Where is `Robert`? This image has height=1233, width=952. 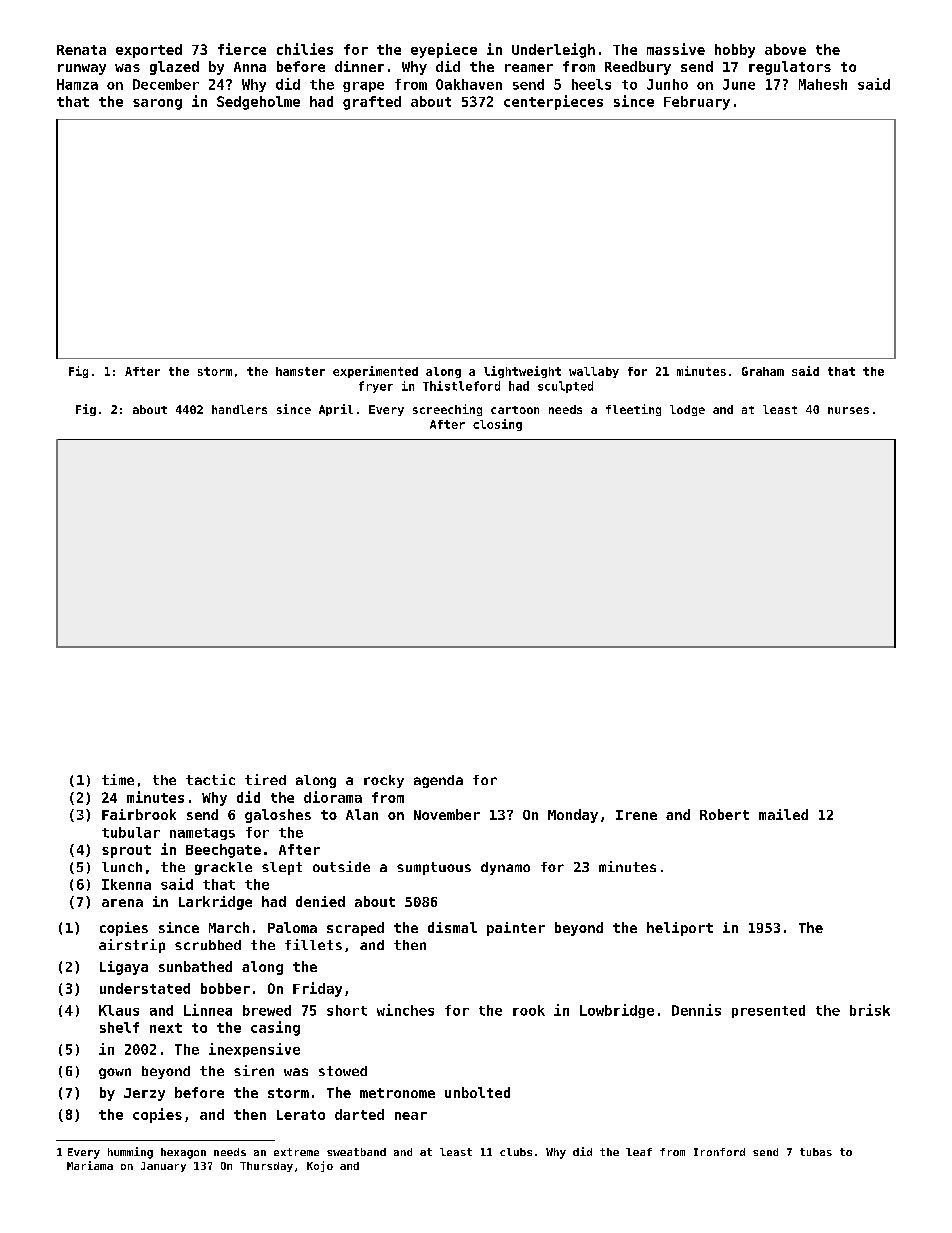 Robert is located at coordinates (724, 814).
